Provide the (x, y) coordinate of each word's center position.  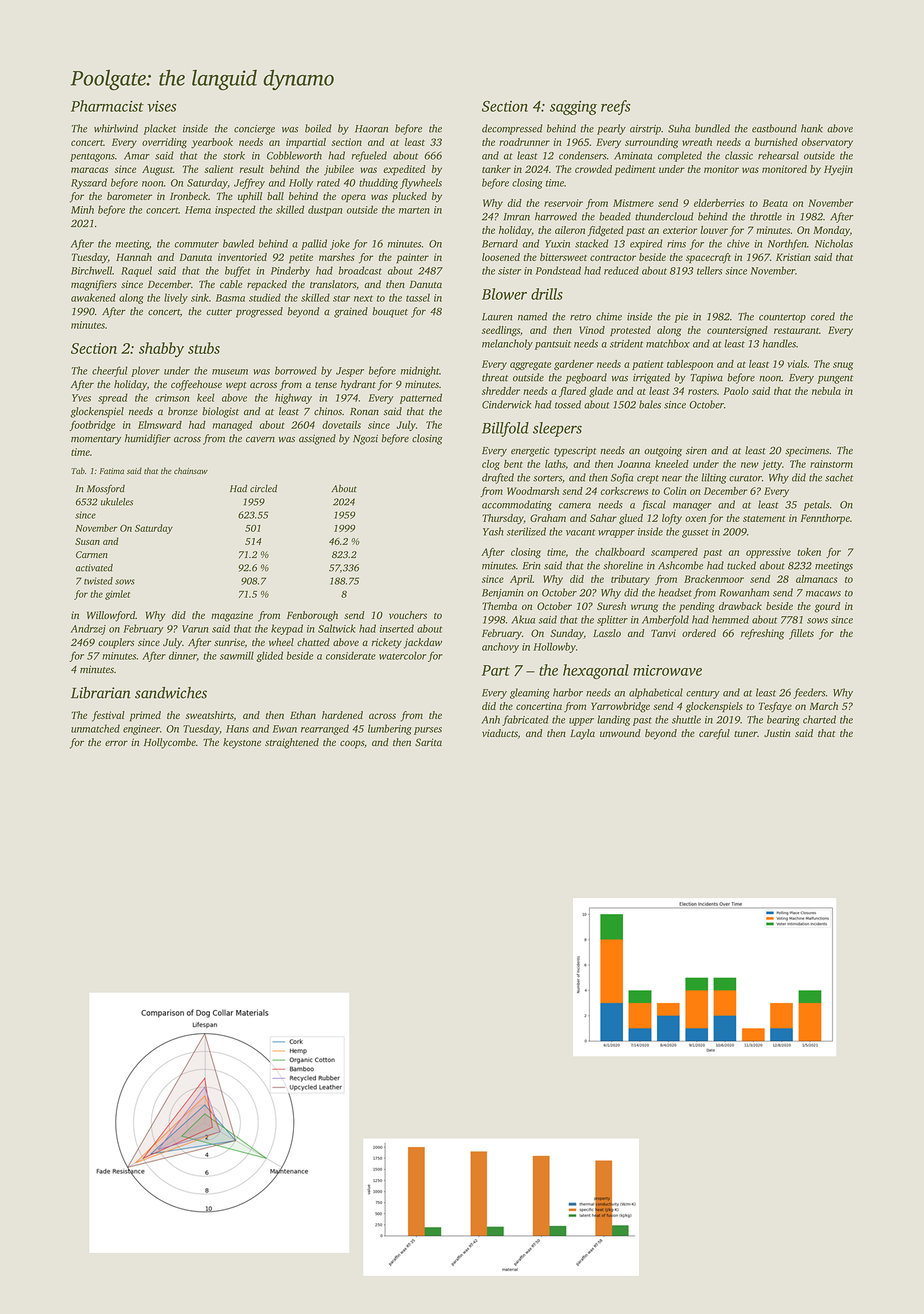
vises (161, 106)
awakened (93, 297)
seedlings (501, 331)
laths (555, 464)
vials (797, 364)
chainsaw (191, 470)
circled (263, 489)
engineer (141, 730)
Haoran (371, 129)
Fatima (111, 471)
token (809, 552)
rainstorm (831, 464)
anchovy (500, 647)
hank (812, 128)
